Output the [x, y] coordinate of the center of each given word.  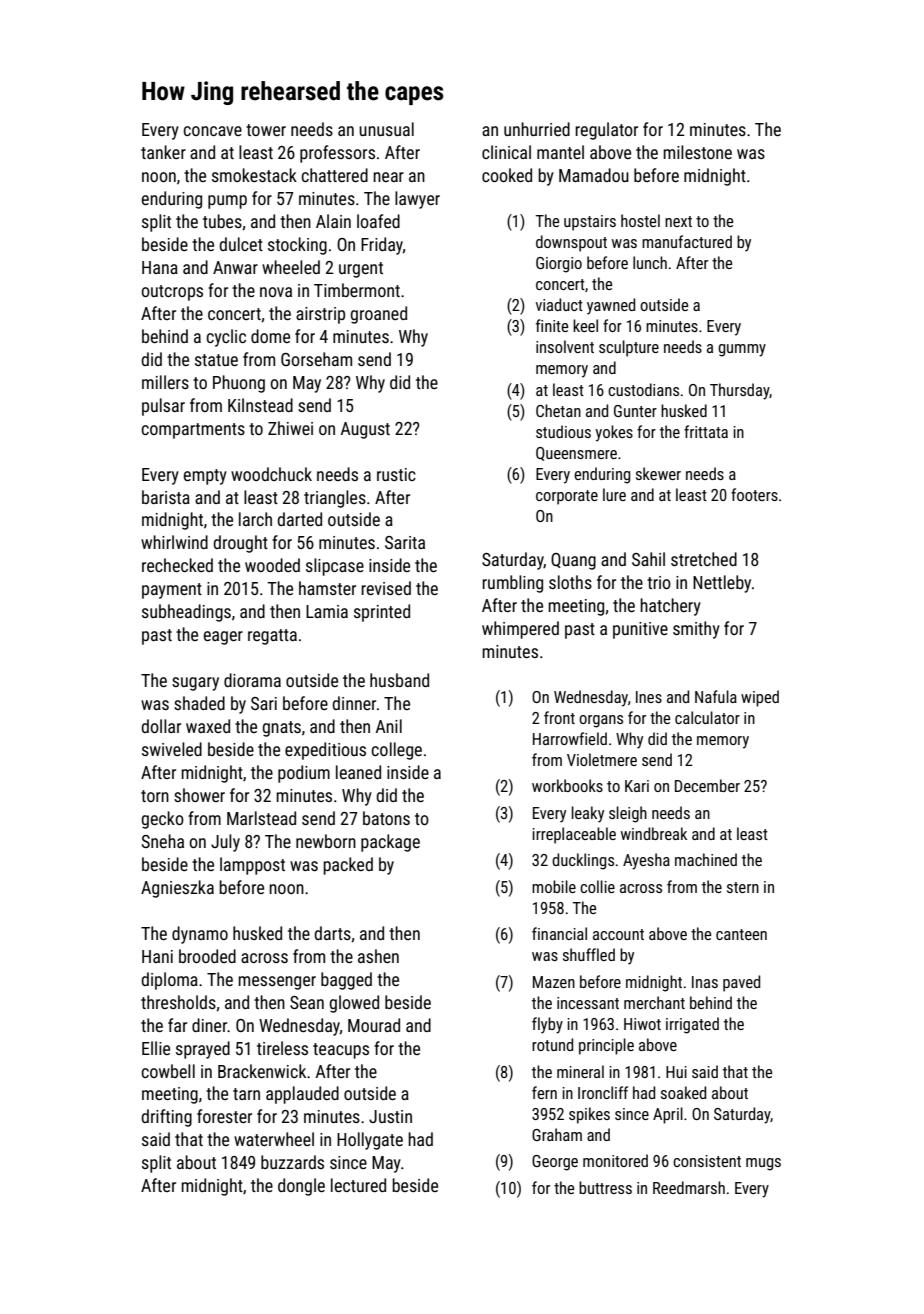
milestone [698, 152]
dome [270, 336]
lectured [358, 1185]
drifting [166, 1118]
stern [743, 887]
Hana [160, 267]
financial [559, 933]
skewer [658, 473]
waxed [208, 726]
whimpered [520, 630]
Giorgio [559, 265]
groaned [379, 315]
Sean [307, 1002]
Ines [649, 697]
